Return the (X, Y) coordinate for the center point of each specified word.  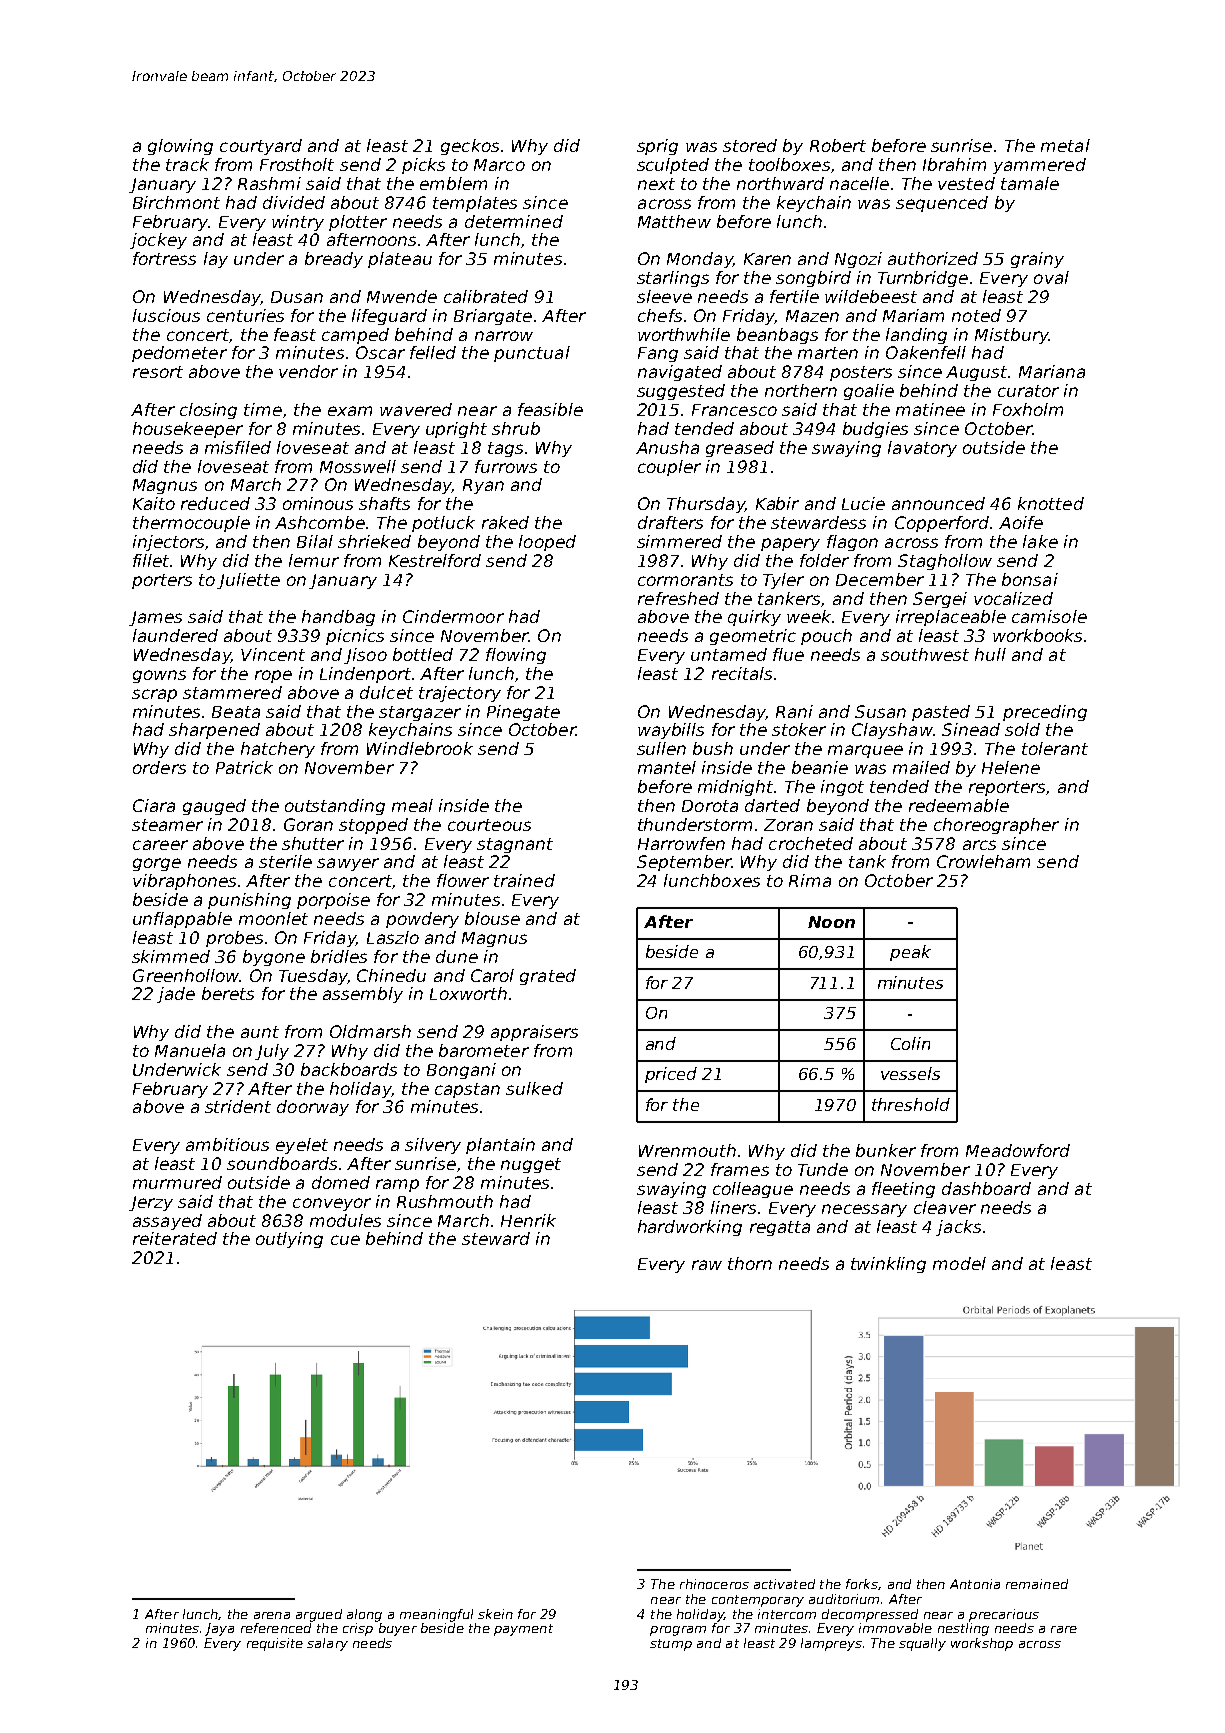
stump (671, 1645)
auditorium (844, 1599)
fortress (164, 258)
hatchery (278, 750)
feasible (550, 409)
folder (824, 560)
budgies (875, 430)
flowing (516, 656)
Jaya (219, 1629)
